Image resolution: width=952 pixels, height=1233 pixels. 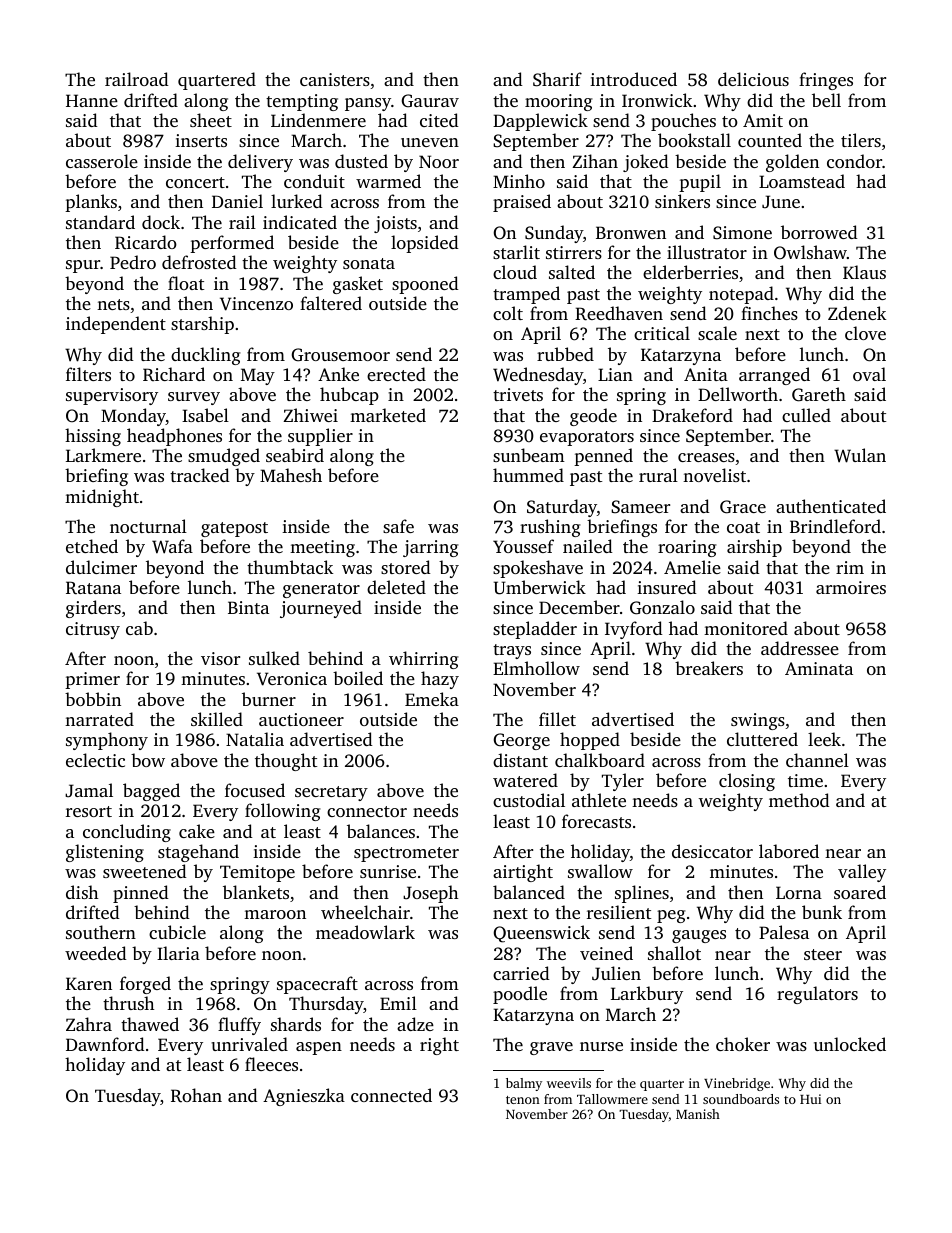 I want to click on sweetened, so click(x=145, y=871).
